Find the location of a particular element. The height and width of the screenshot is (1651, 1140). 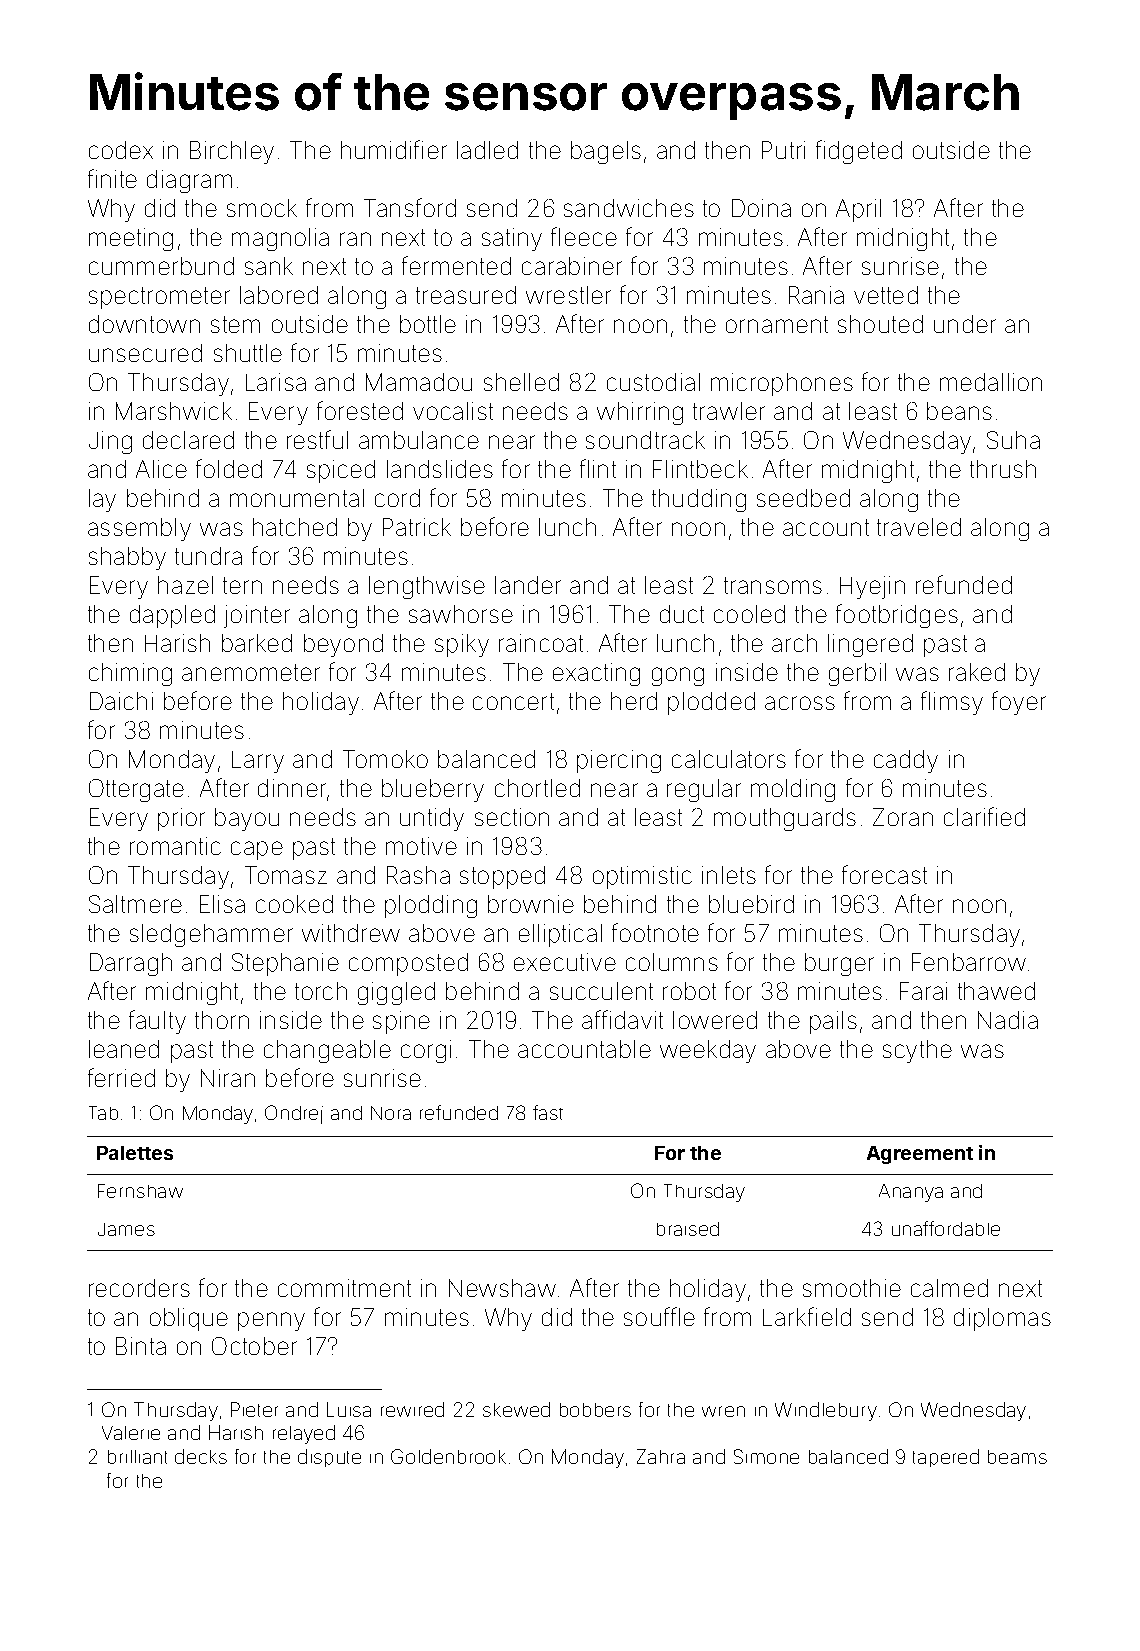

wrestler is located at coordinates (568, 295).
